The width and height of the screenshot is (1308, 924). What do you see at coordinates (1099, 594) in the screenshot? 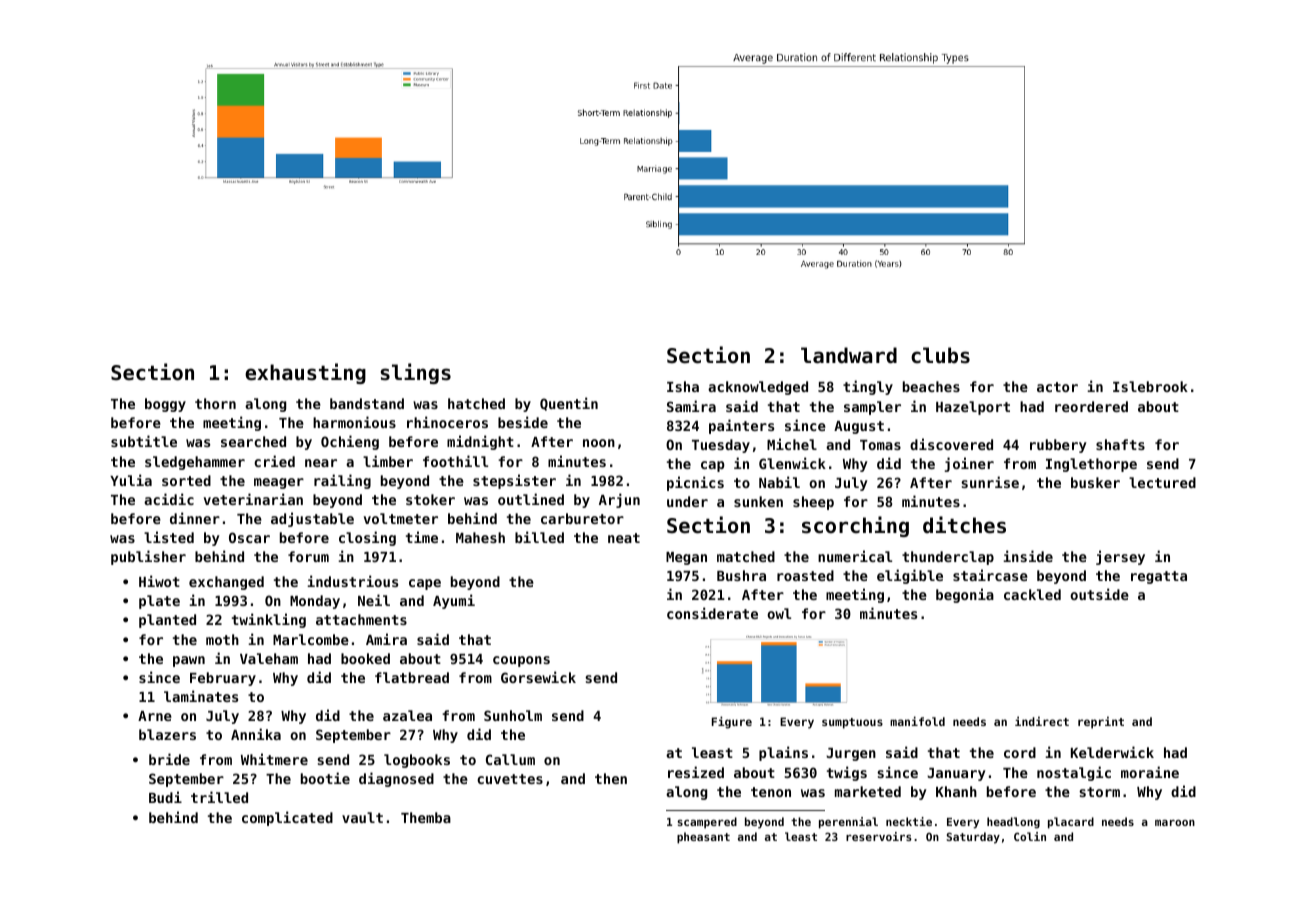
I see `outside` at bounding box center [1099, 594].
